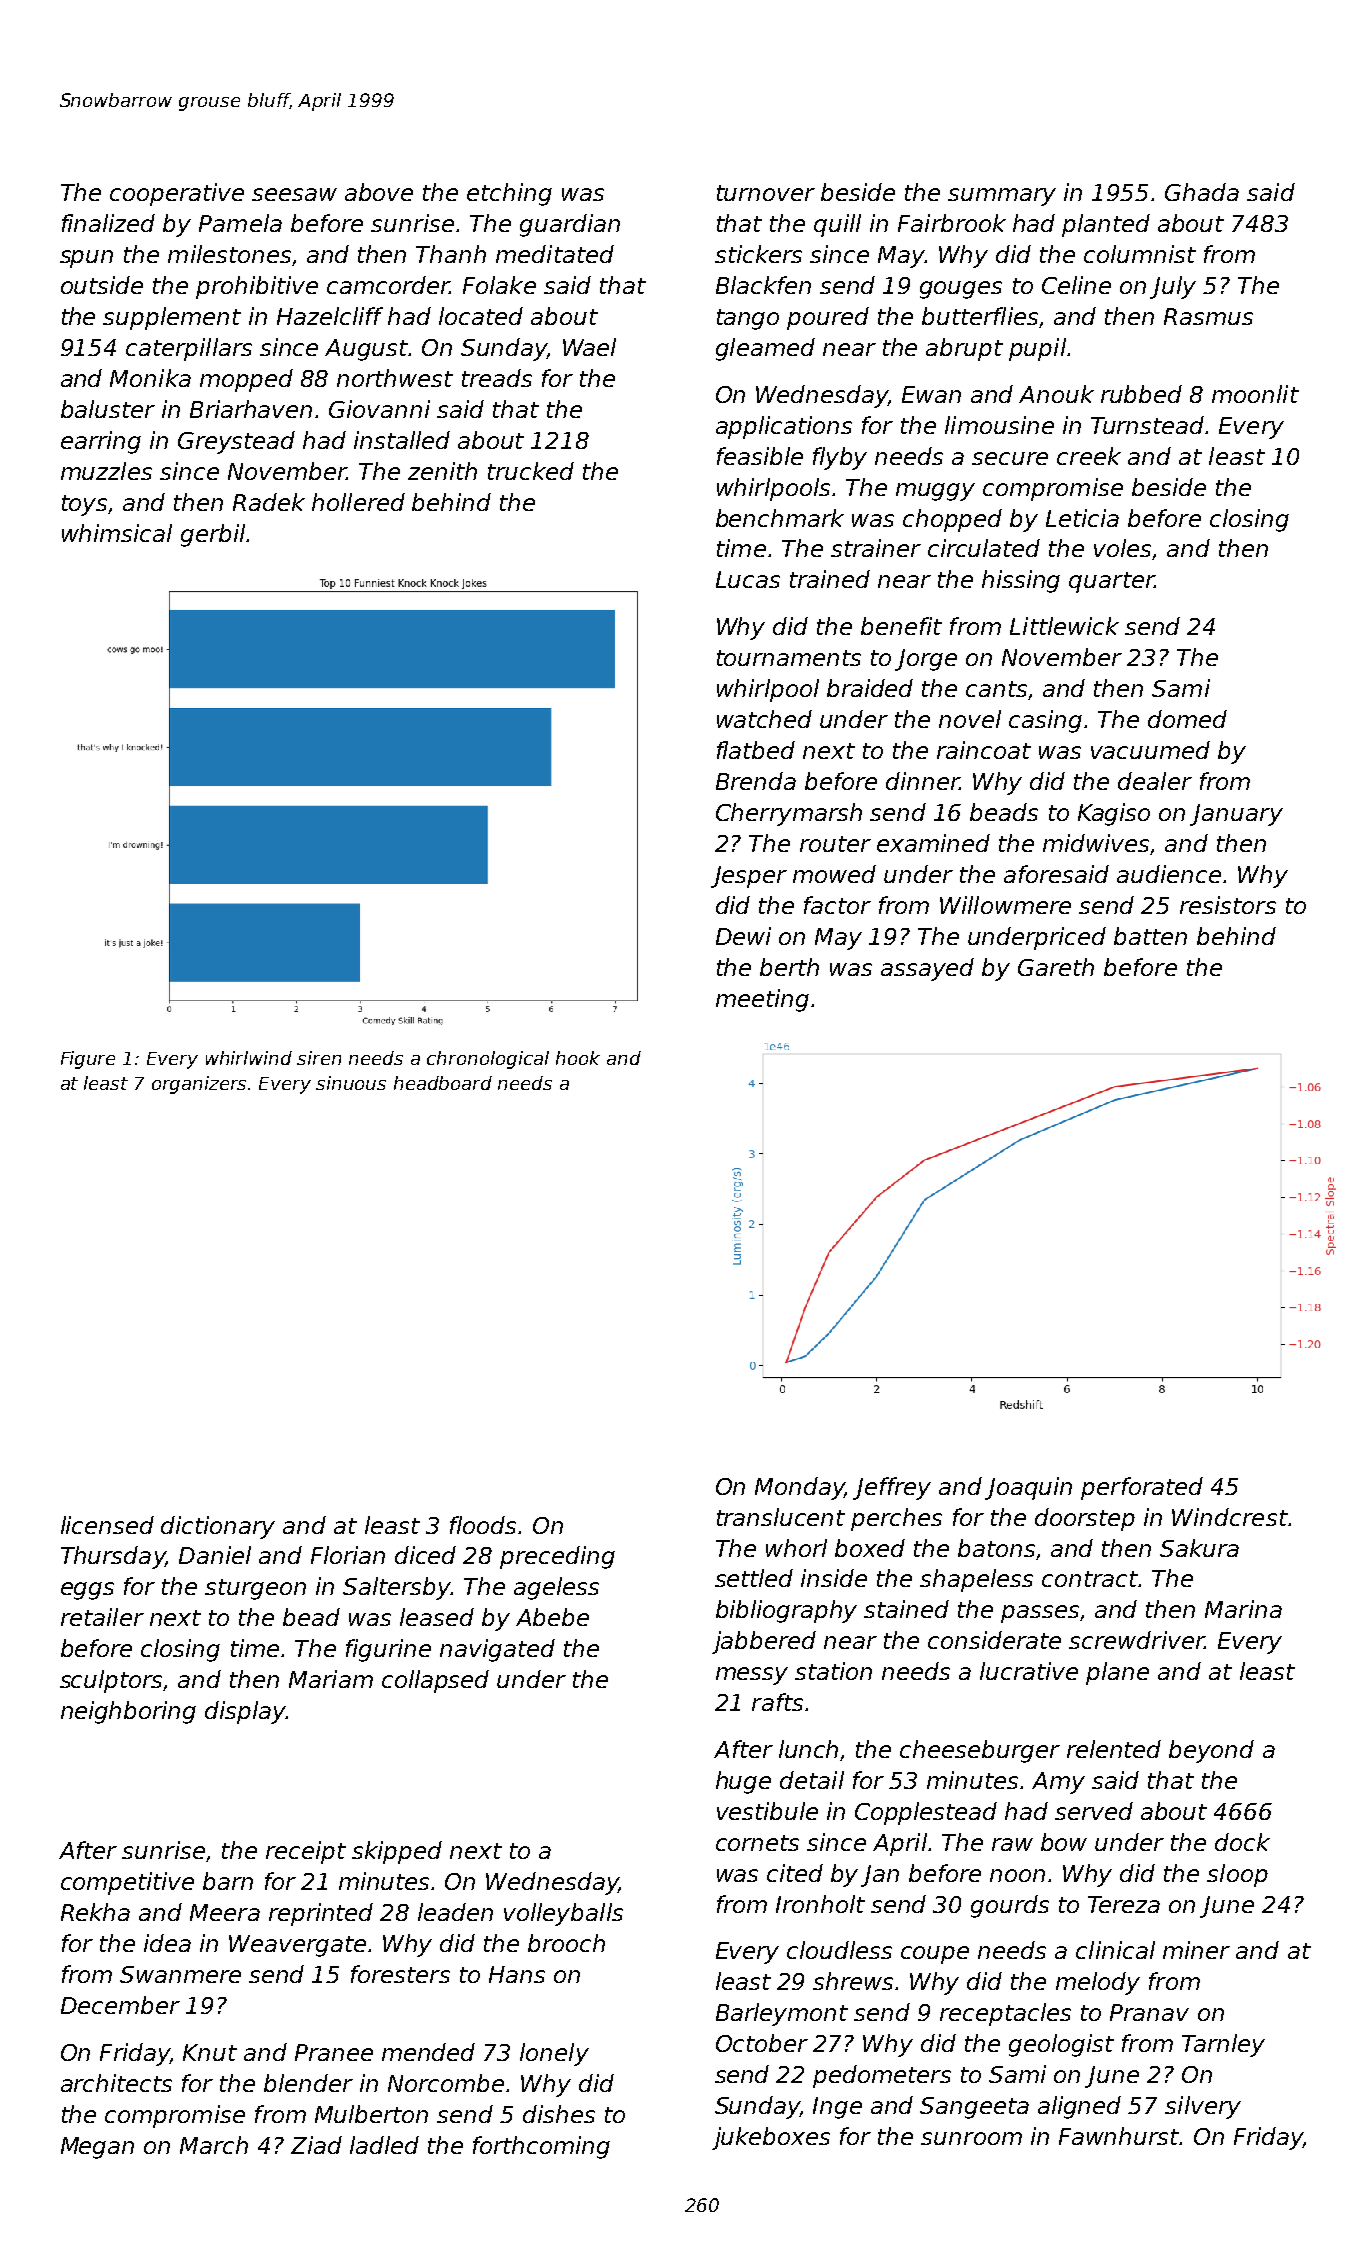  I want to click on licensed, so click(107, 1525).
